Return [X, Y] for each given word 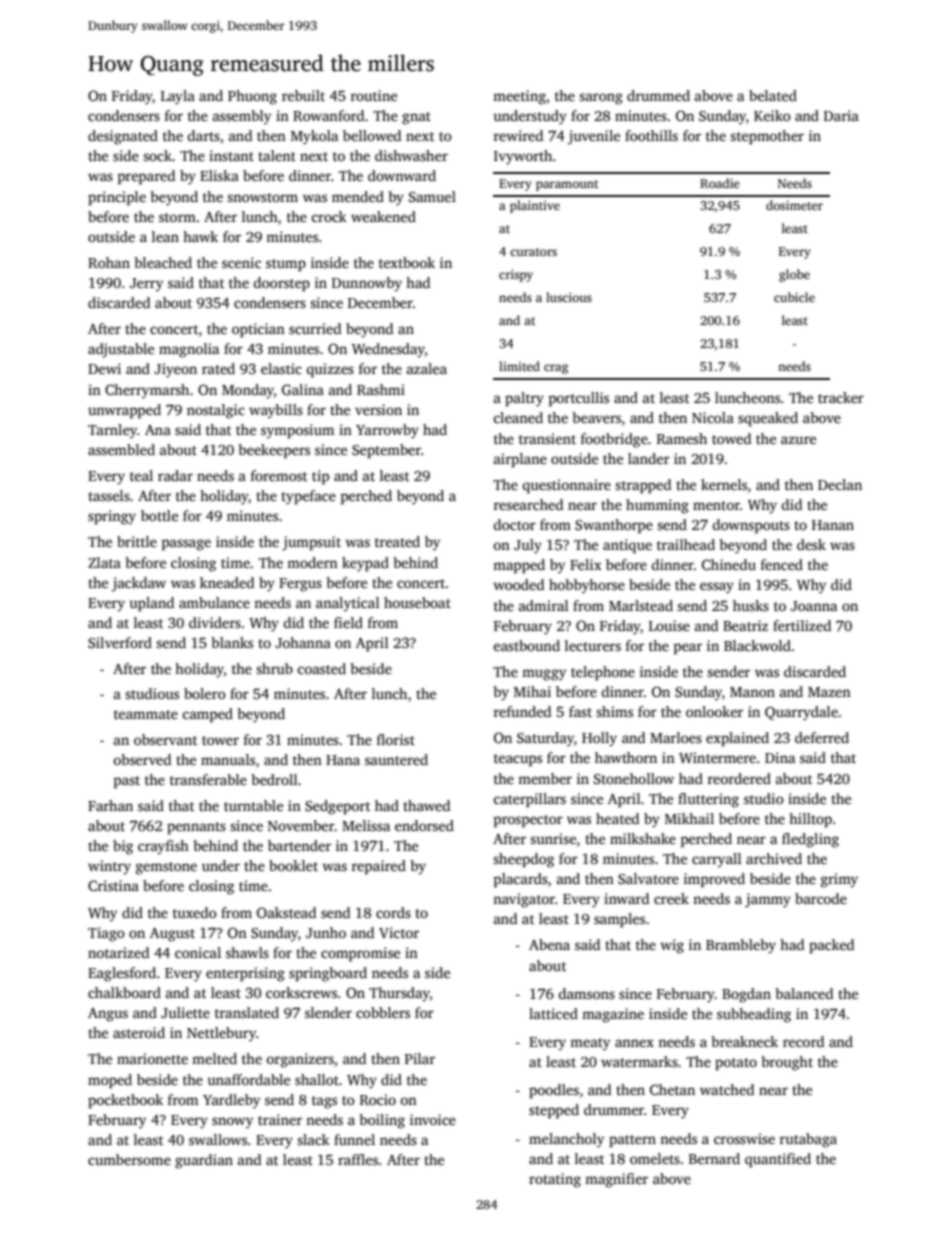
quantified [778, 1160]
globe [794, 275]
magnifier [616, 1180]
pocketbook [125, 1101]
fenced [782, 564]
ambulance [214, 602]
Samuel [432, 196]
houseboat [417, 602]
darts [203, 135]
